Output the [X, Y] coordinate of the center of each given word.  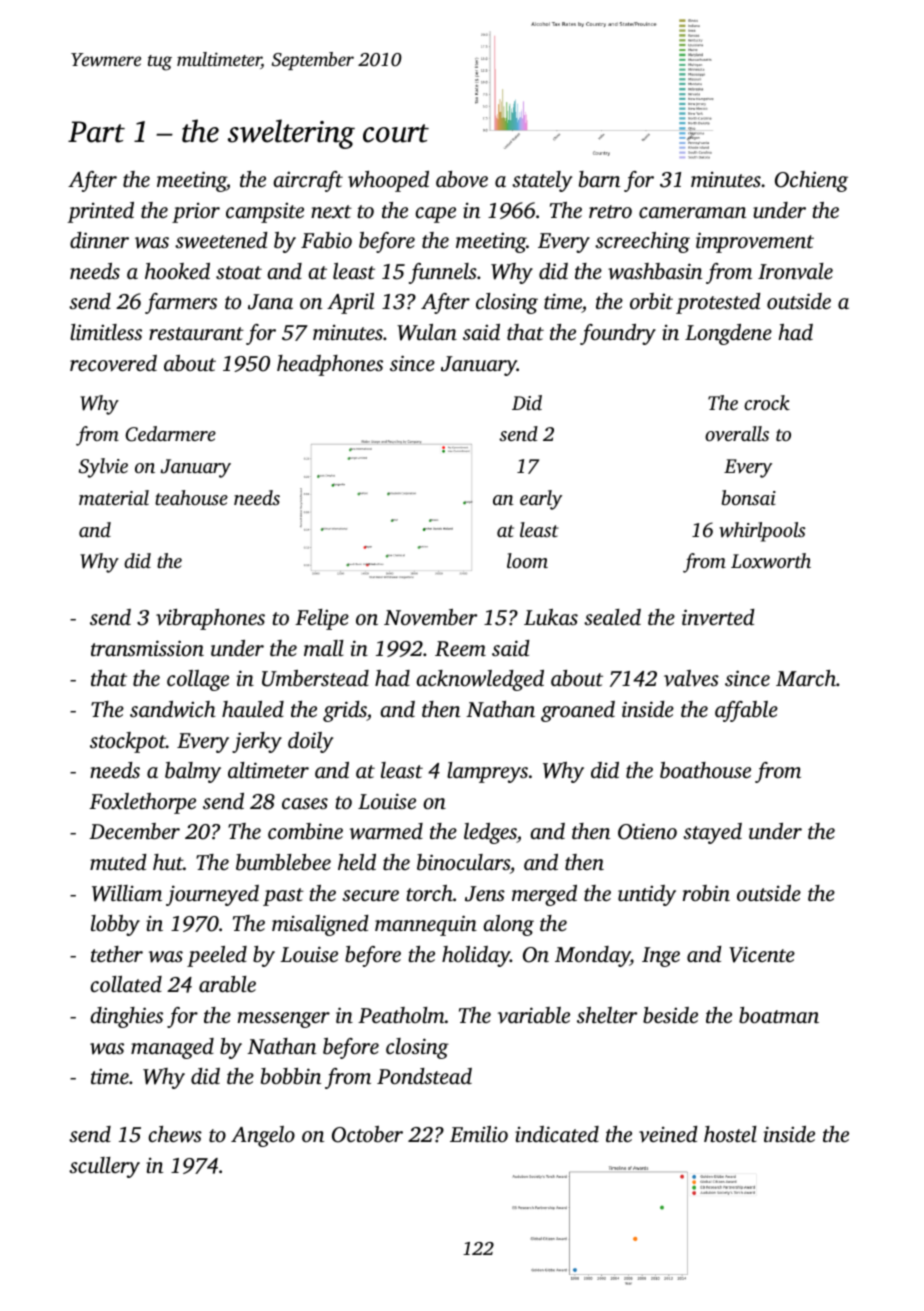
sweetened [221, 240]
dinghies [126, 1017]
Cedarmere [170, 434]
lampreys [487, 772]
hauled [253, 709]
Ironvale [795, 271]
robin [706, 893]
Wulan [427, 332]
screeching [642, 242]
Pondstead [424, 1076]
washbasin [655, 271]
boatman [779, 1015]
